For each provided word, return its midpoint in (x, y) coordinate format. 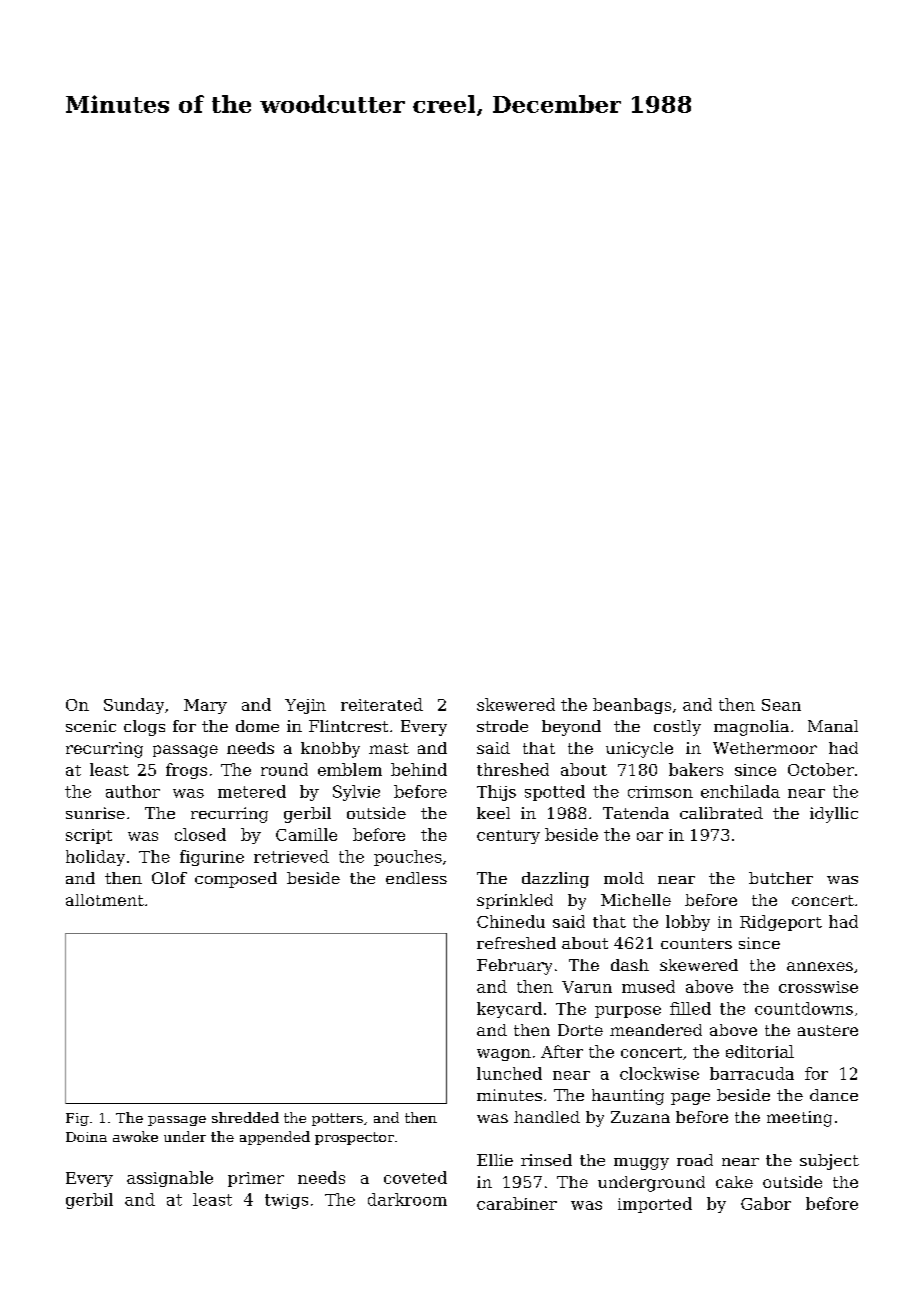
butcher (781, 878)
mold (624, 878)
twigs (286, 1201)
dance (834, 1095)
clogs (144, 728)
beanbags (632, 706)
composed (236, 880)
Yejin (305, 706)
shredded (245, 1117)
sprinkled (515, 901)
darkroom (407, 1199)
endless (416, 878)
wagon (504, 1055)
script (89, 836)
